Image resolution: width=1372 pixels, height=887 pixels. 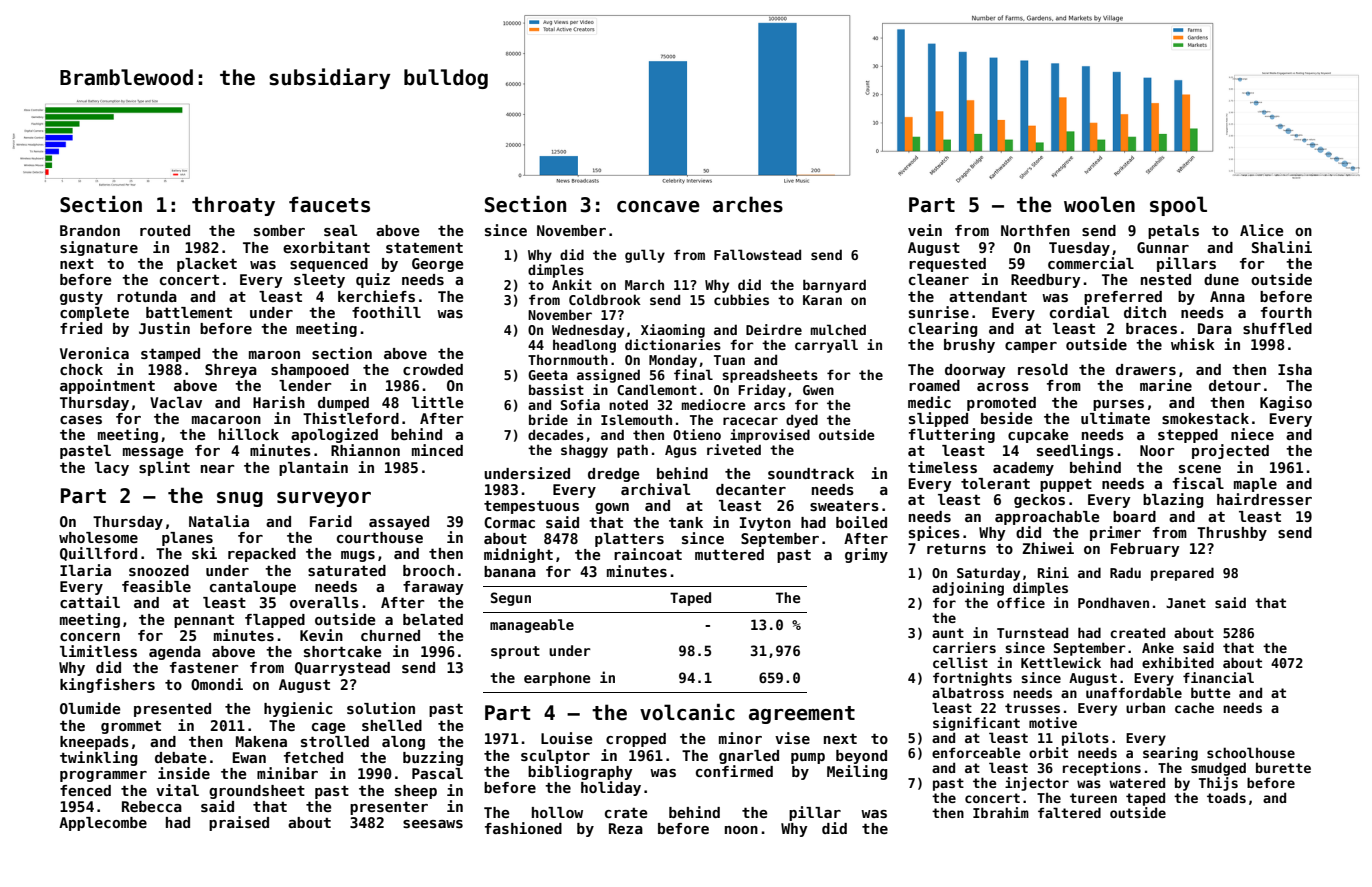 I want to click on arches, so click(x=748, y=204).
